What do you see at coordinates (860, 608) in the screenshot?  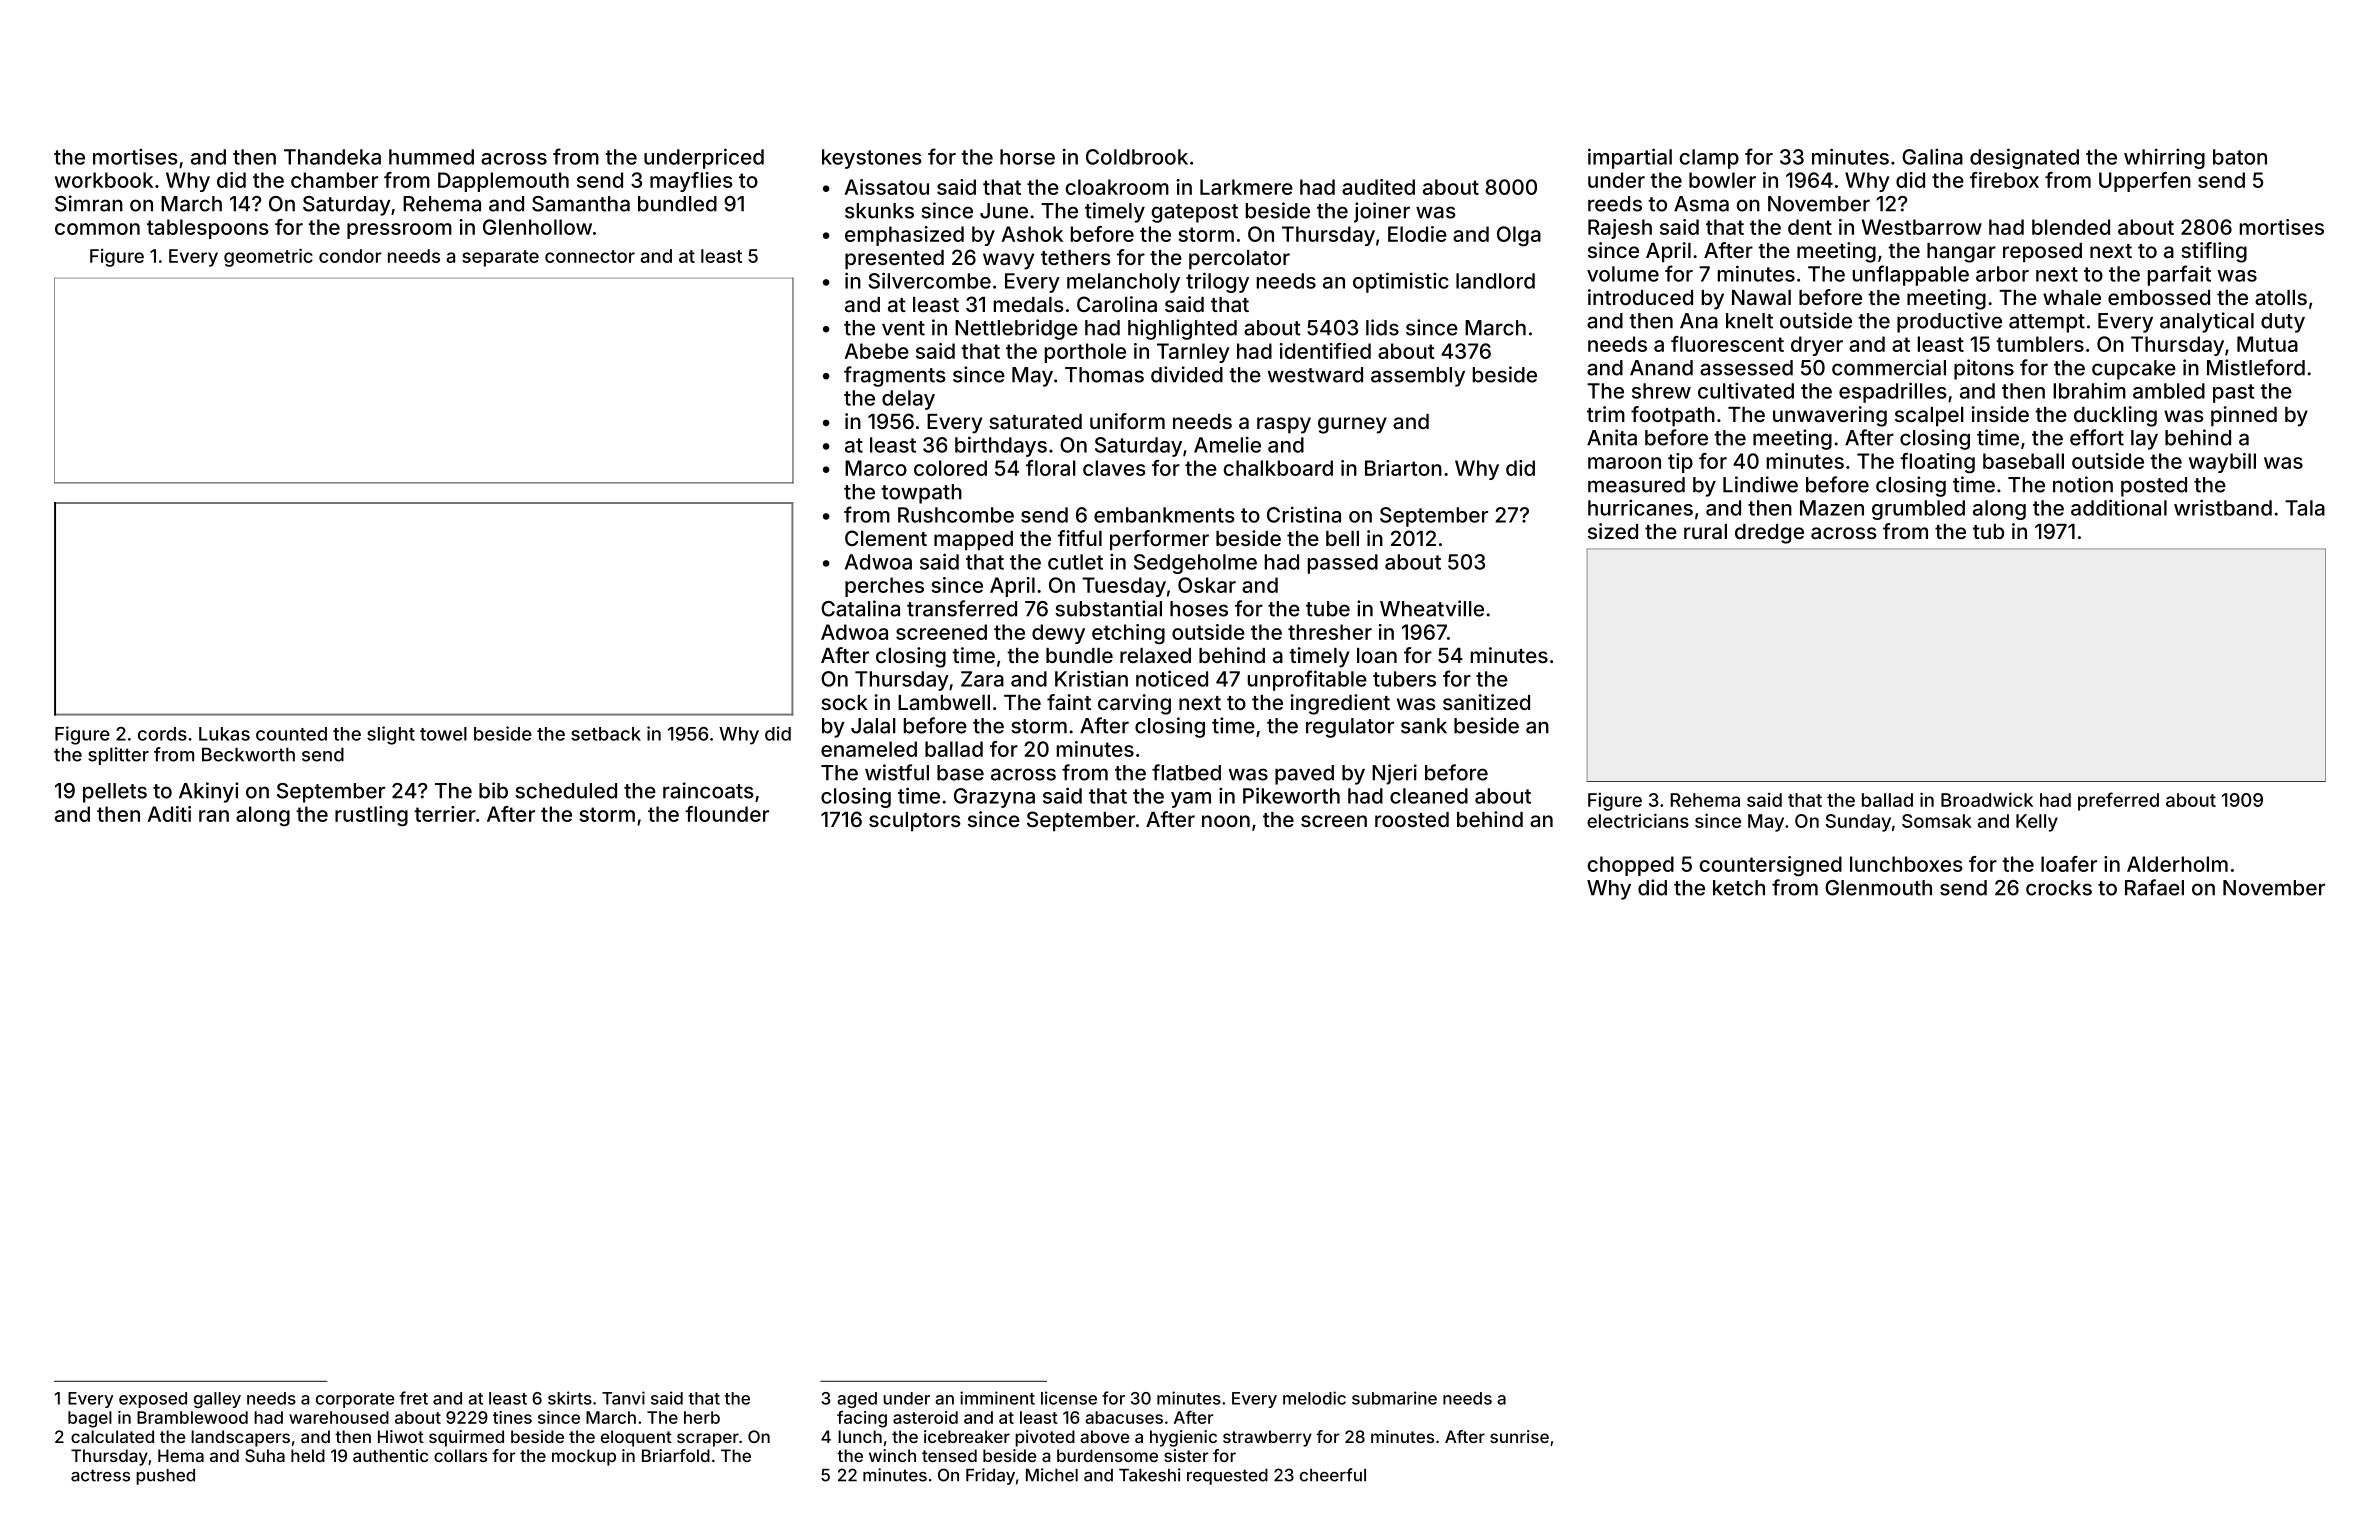 I see `Catalina` at bounding box center [860, 608].
